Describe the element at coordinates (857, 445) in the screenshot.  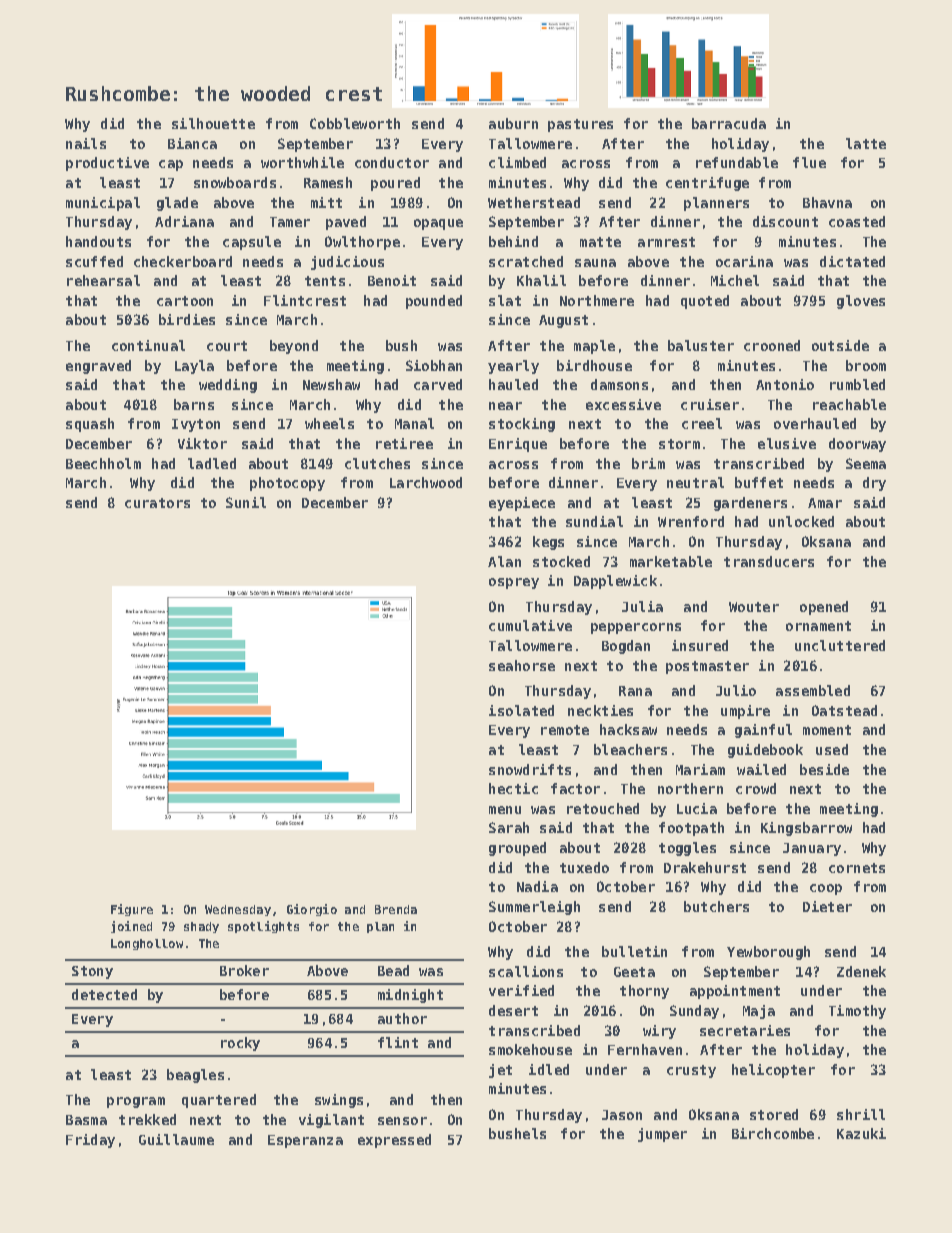
I see `doorway` at that location.
